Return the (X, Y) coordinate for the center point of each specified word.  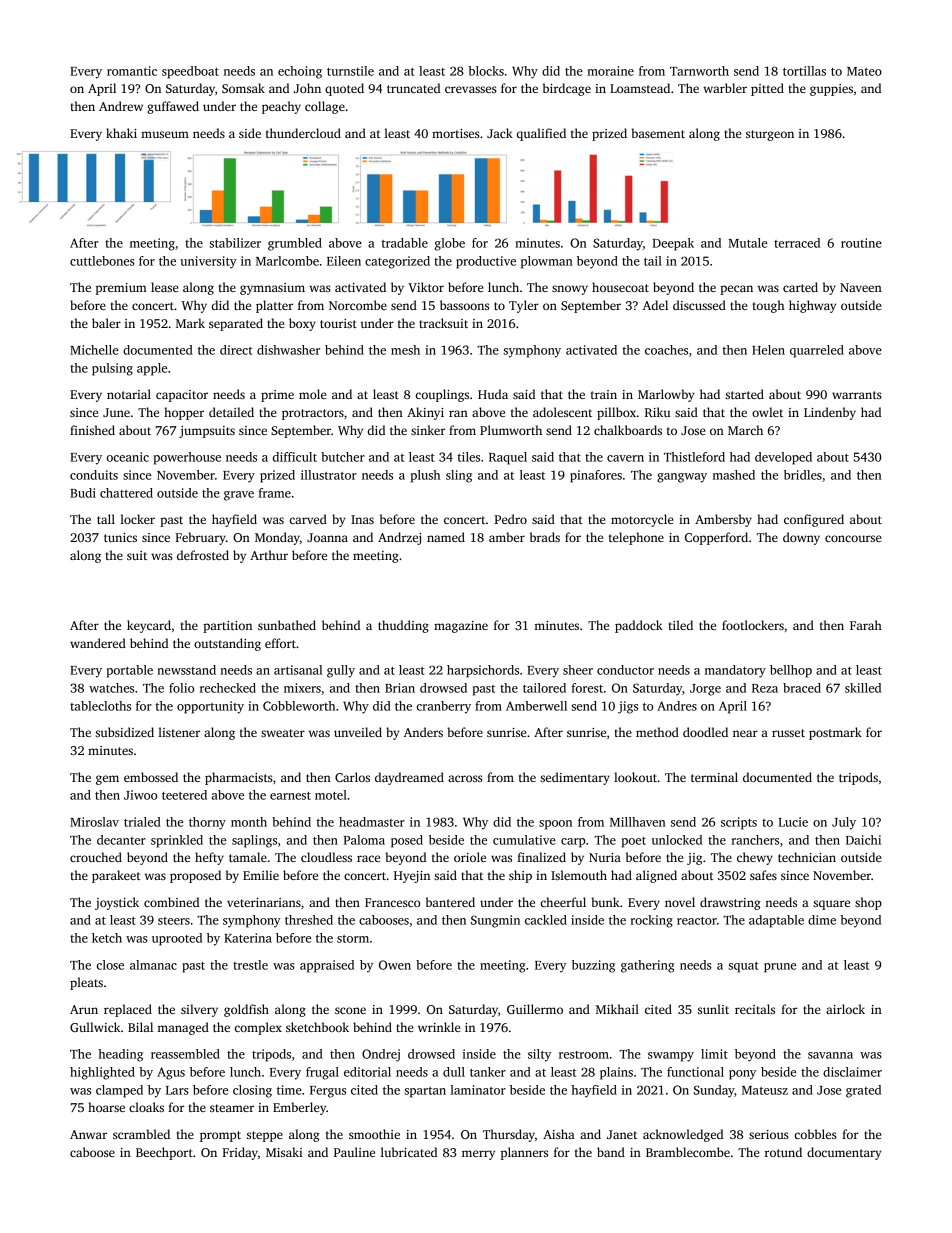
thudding (403, 626)
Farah (866, 625)
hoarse (106, 1107)
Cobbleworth (299, 706)
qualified (541, 134)
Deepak (673, 244)
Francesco (392, 902)
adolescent (562, 412)
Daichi (863, 840)
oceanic (128, 457)
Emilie (261, 875)
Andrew (121, 106)
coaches (666, 350)
